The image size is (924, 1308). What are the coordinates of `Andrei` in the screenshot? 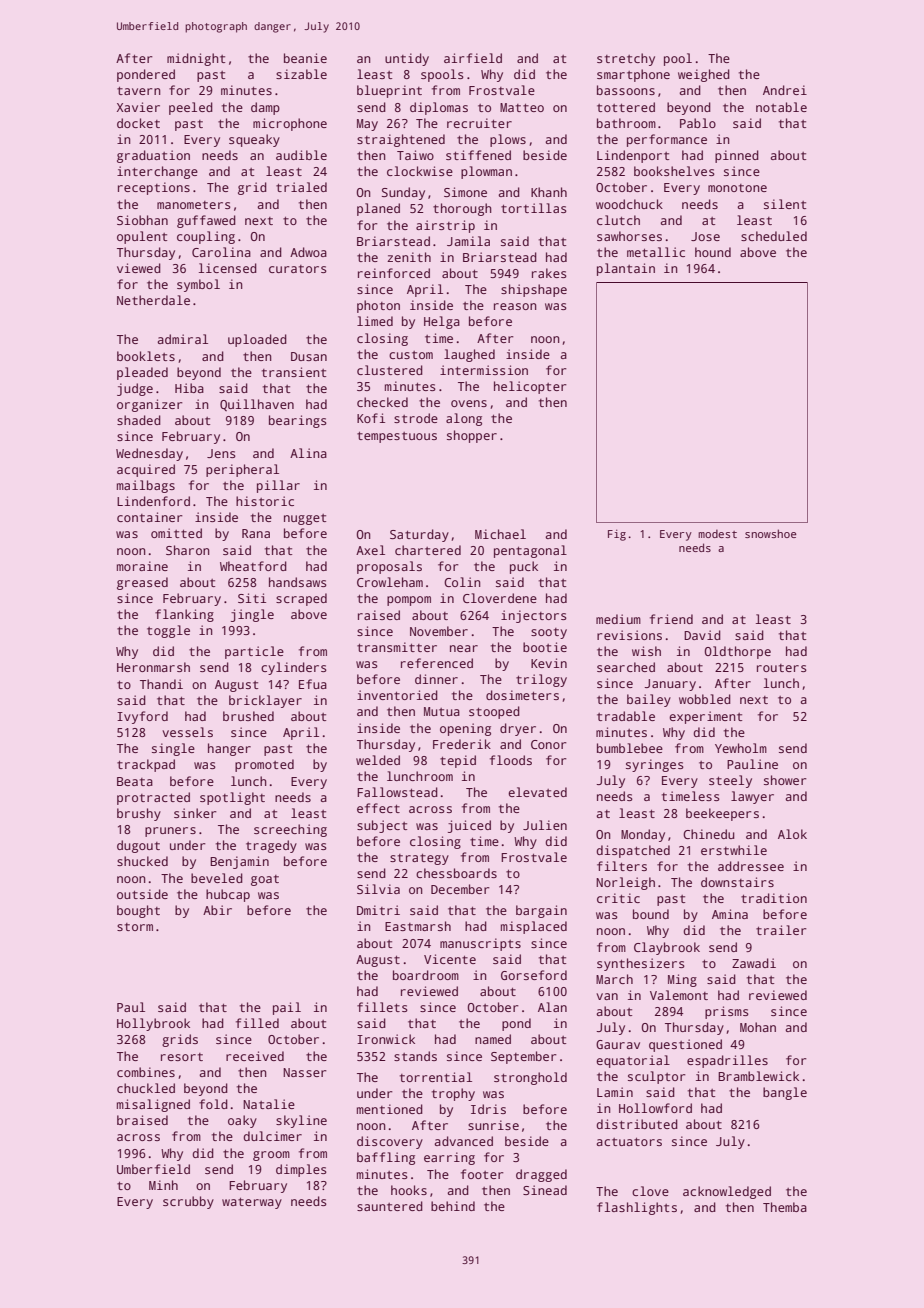 It's located at (785, 90).
